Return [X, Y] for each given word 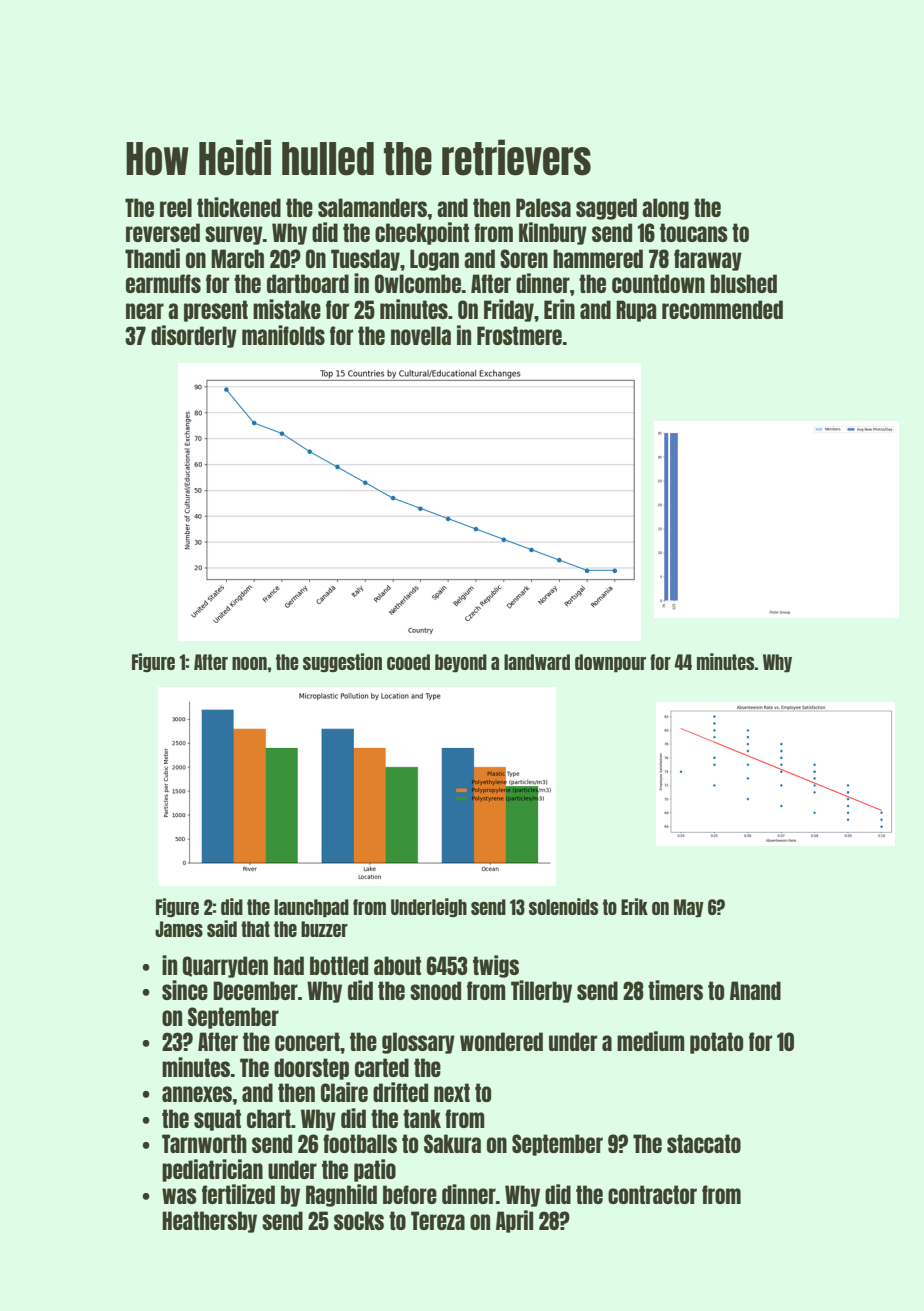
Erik [634, 906]
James [179, 929]
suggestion [342, 662]
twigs [496, 966]
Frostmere [519, 335]
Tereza [438, 1220]
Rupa [636, 311]
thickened [239, 207]
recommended [722, 309]
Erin [559, 309]
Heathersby [209, 1222]
